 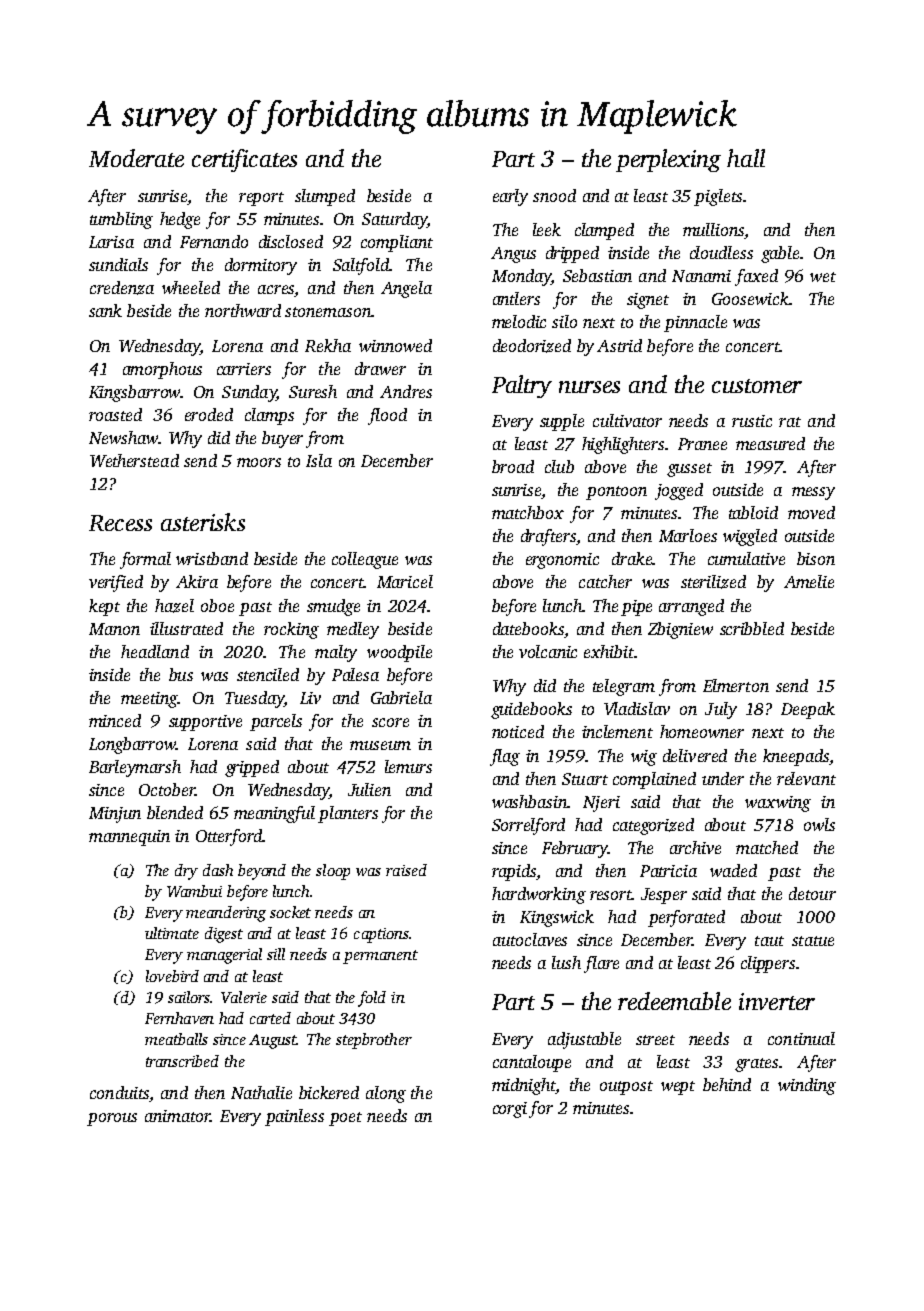 I want to click on certificates, so click(x=244, y=160).
